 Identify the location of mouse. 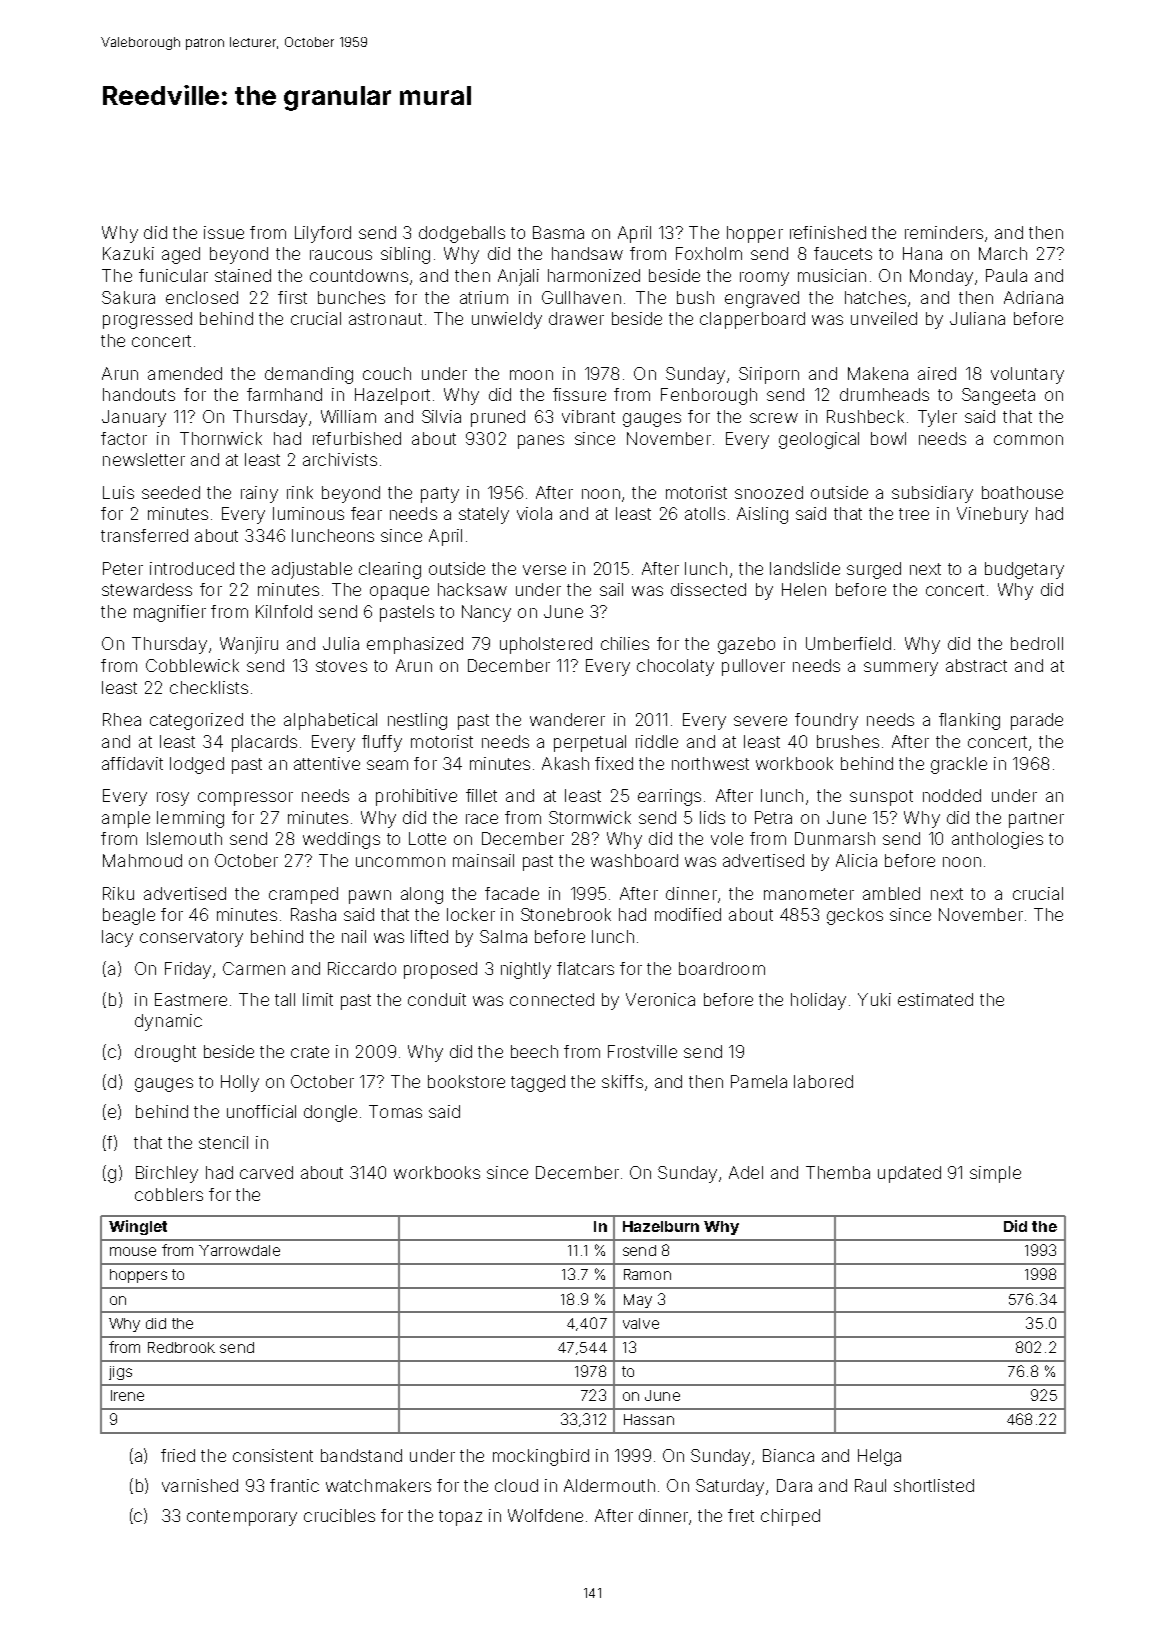
(133, 1251).
